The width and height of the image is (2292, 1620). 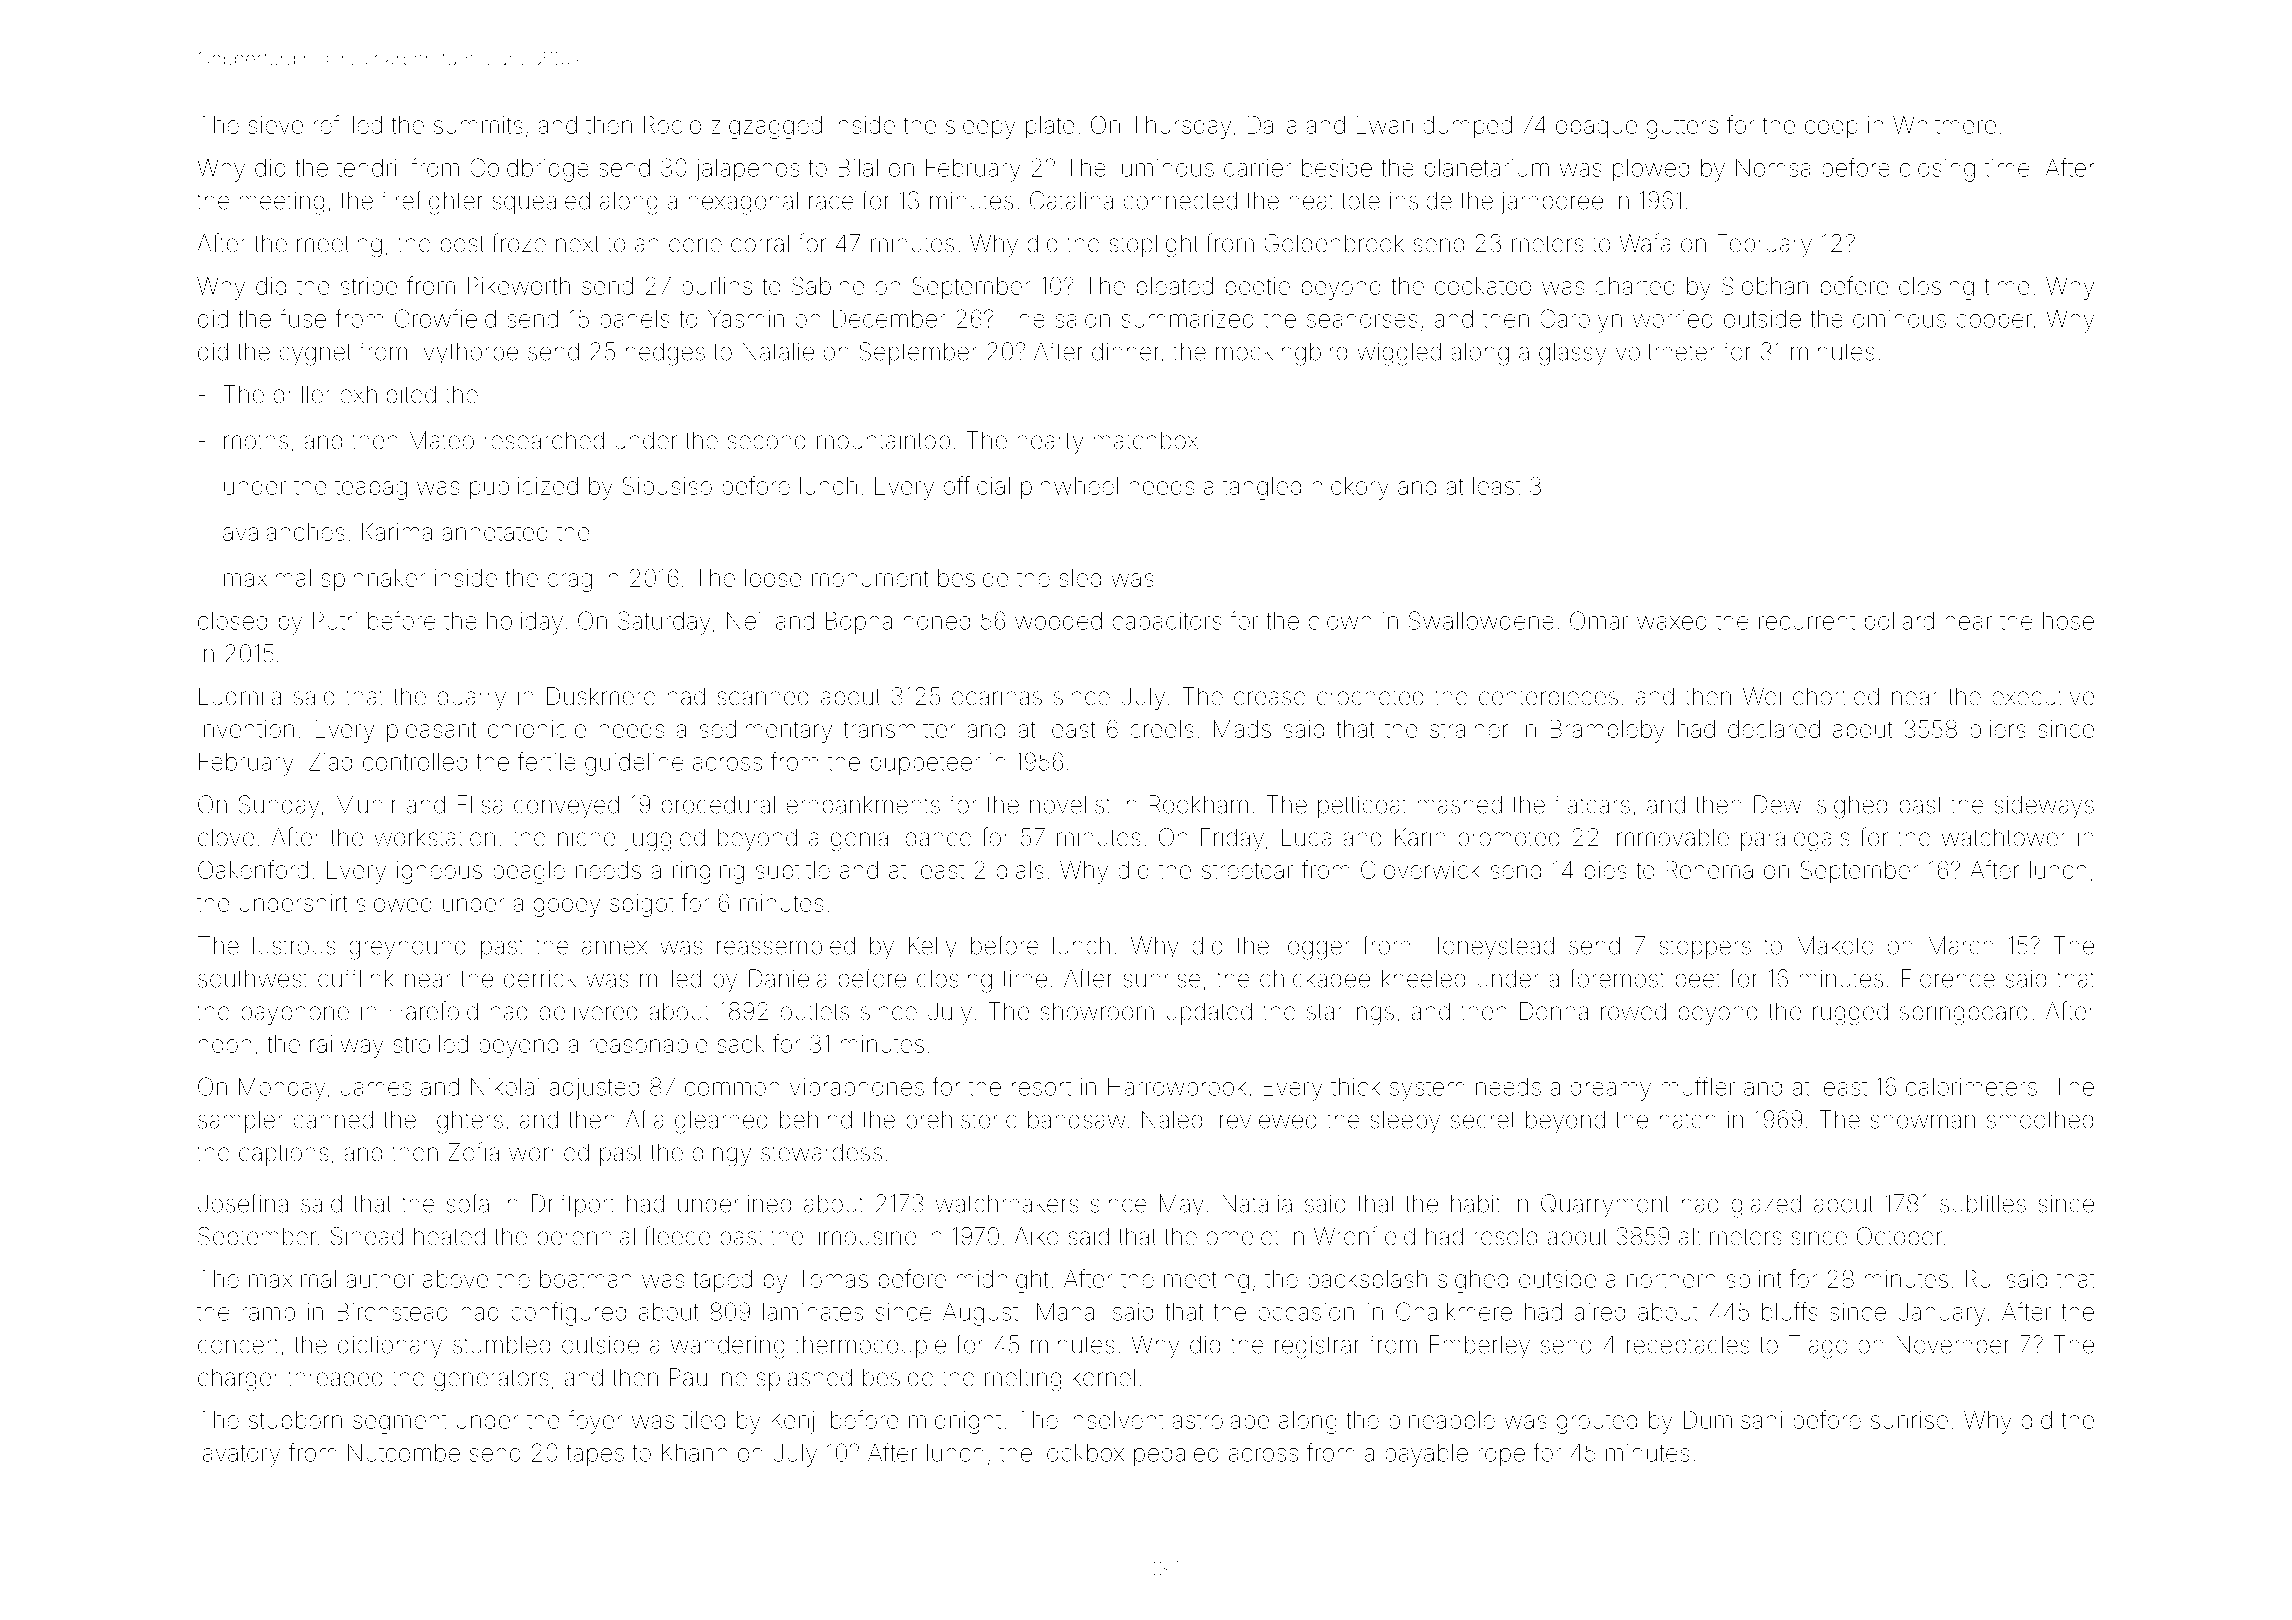 What do you see at coordinates (796, 1422) in the image?
I see `Kenji` at bounding box center [796, 1422].
